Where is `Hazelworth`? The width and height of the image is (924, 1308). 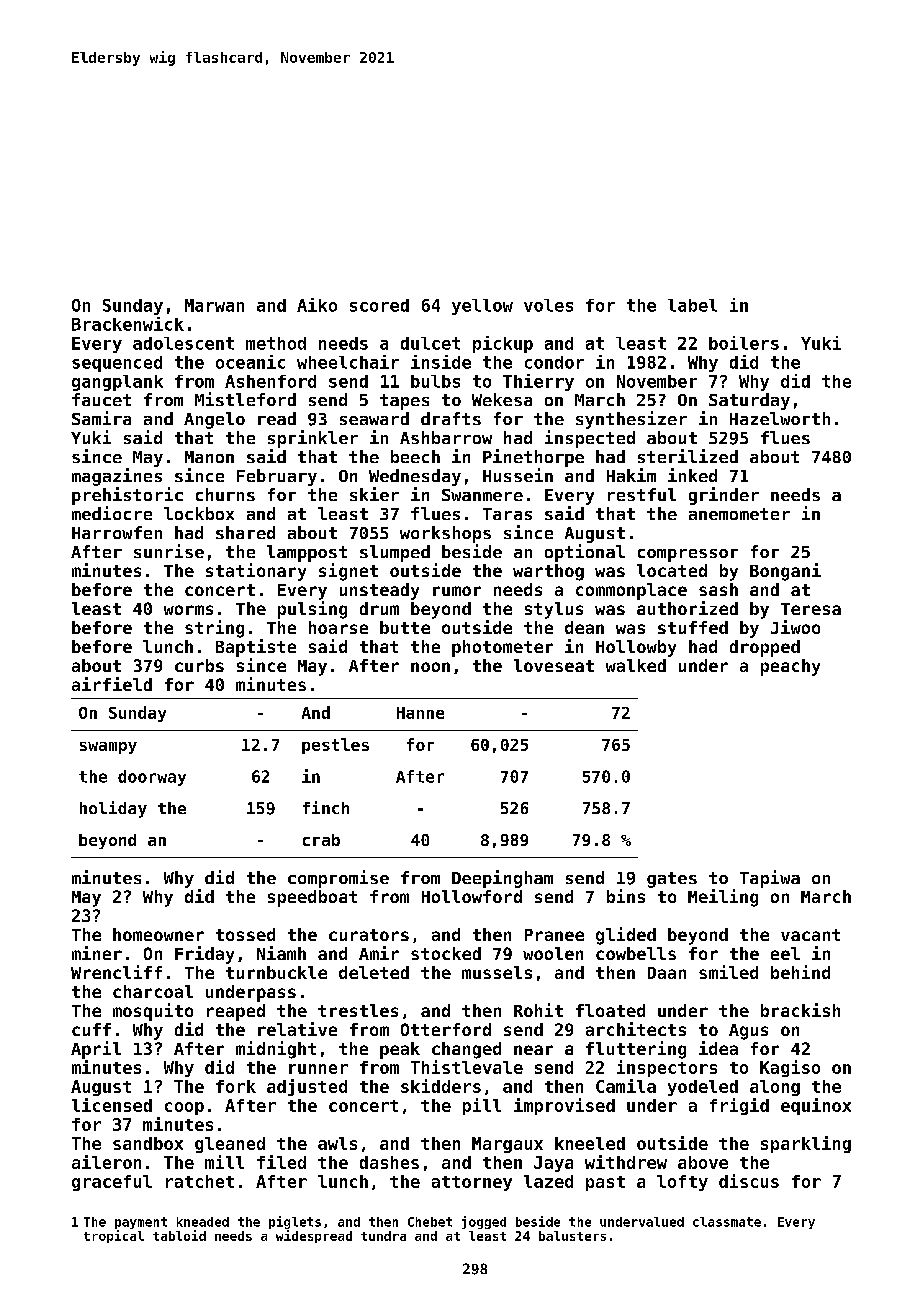
Hazelworth is located at coordinates (780, 418).
